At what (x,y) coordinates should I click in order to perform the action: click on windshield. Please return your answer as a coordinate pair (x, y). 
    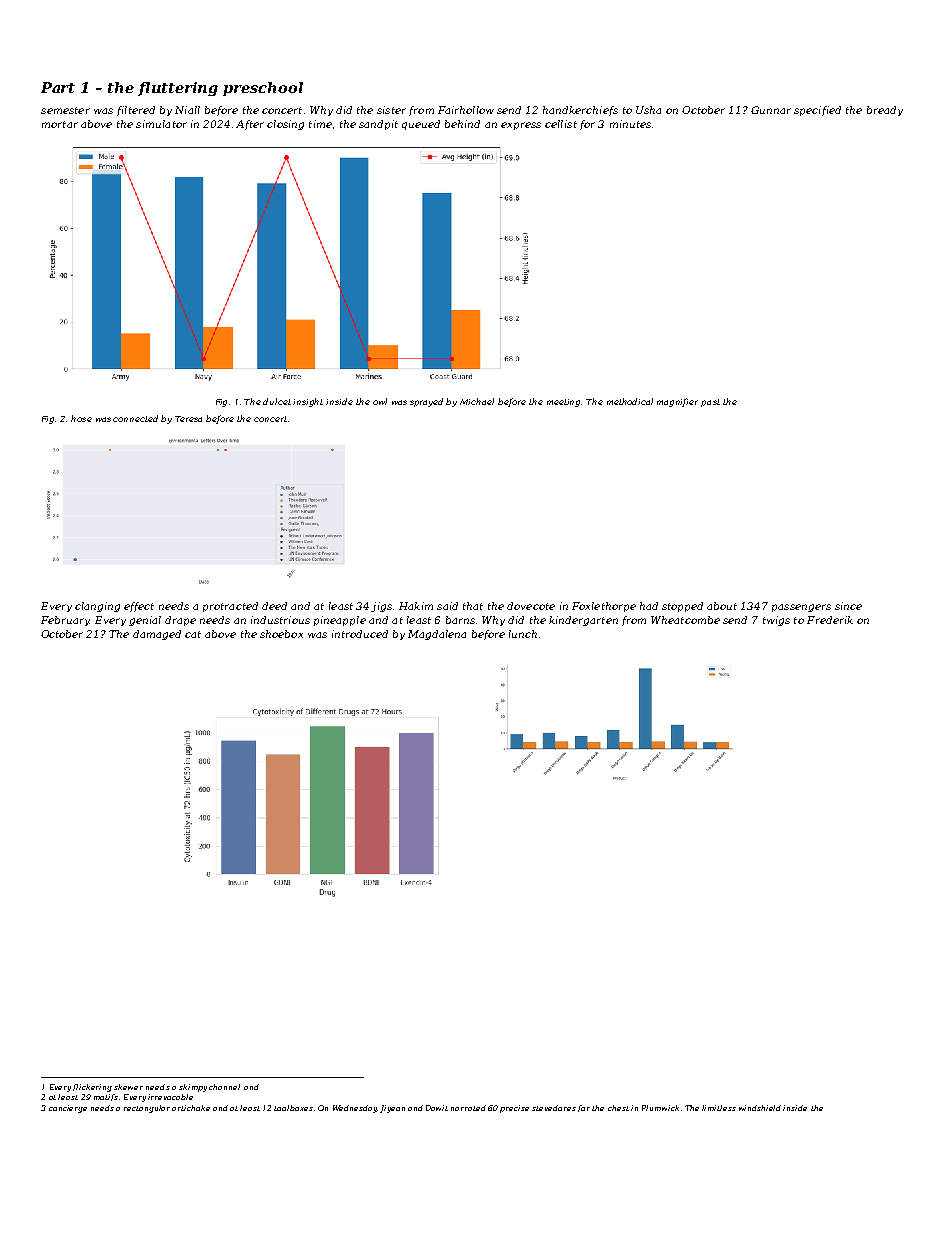
    Looking at the image, I should click on (760, 1108).
